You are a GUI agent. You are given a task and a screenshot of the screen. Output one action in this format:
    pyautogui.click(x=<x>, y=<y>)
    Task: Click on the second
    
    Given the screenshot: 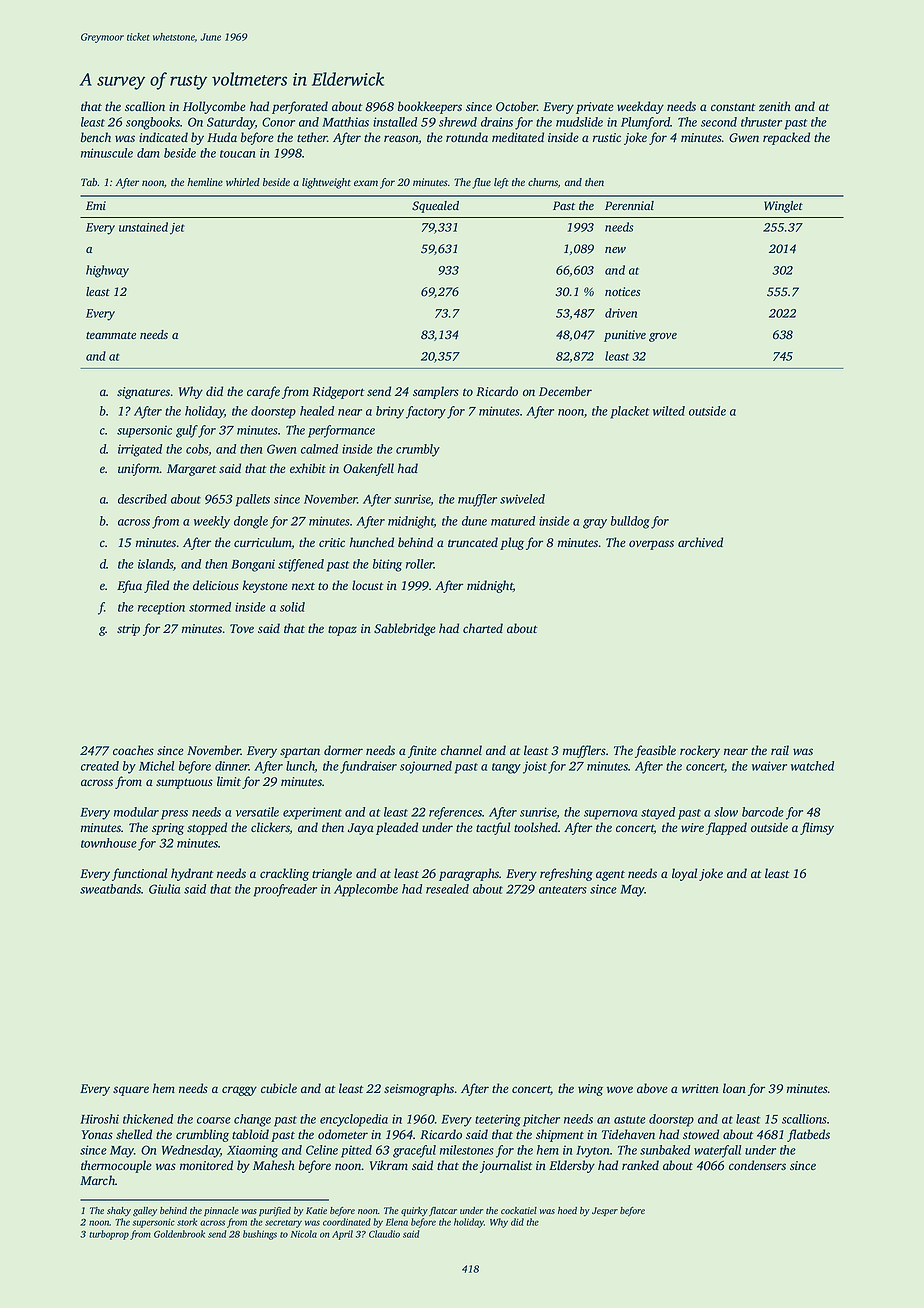 What is the action you would take?
    pyautogui.click(x=719, y=122)
